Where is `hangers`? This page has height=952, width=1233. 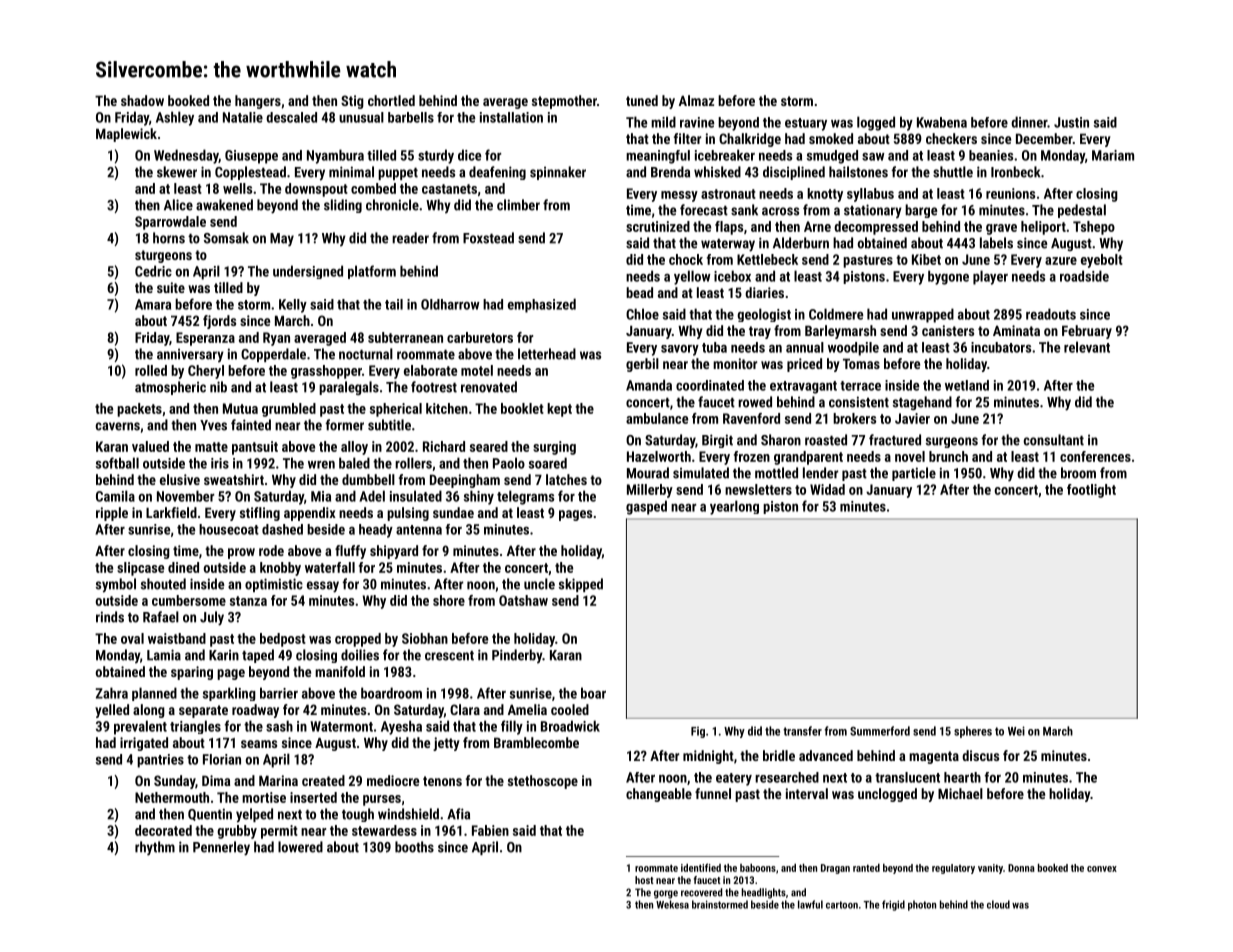
hangers is located at coordinates (258, 102).
